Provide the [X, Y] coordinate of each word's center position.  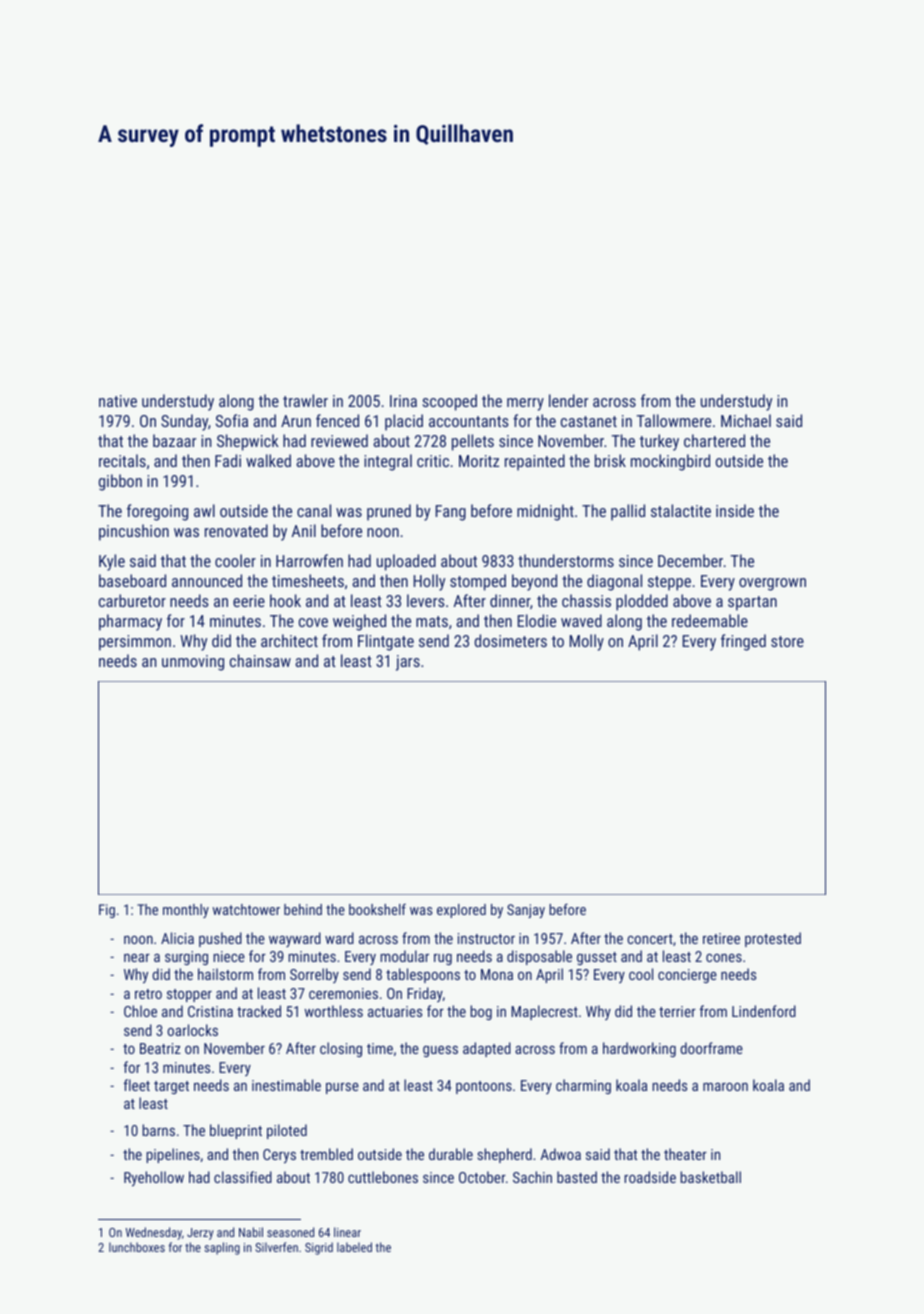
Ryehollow [154, 1179]
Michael [746, 420]
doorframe [711, 1048]
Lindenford [764, 1011]
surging [186, 958]
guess [440, 1051]
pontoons [484, 1087]
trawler [305, 400]
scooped [449, 402]
